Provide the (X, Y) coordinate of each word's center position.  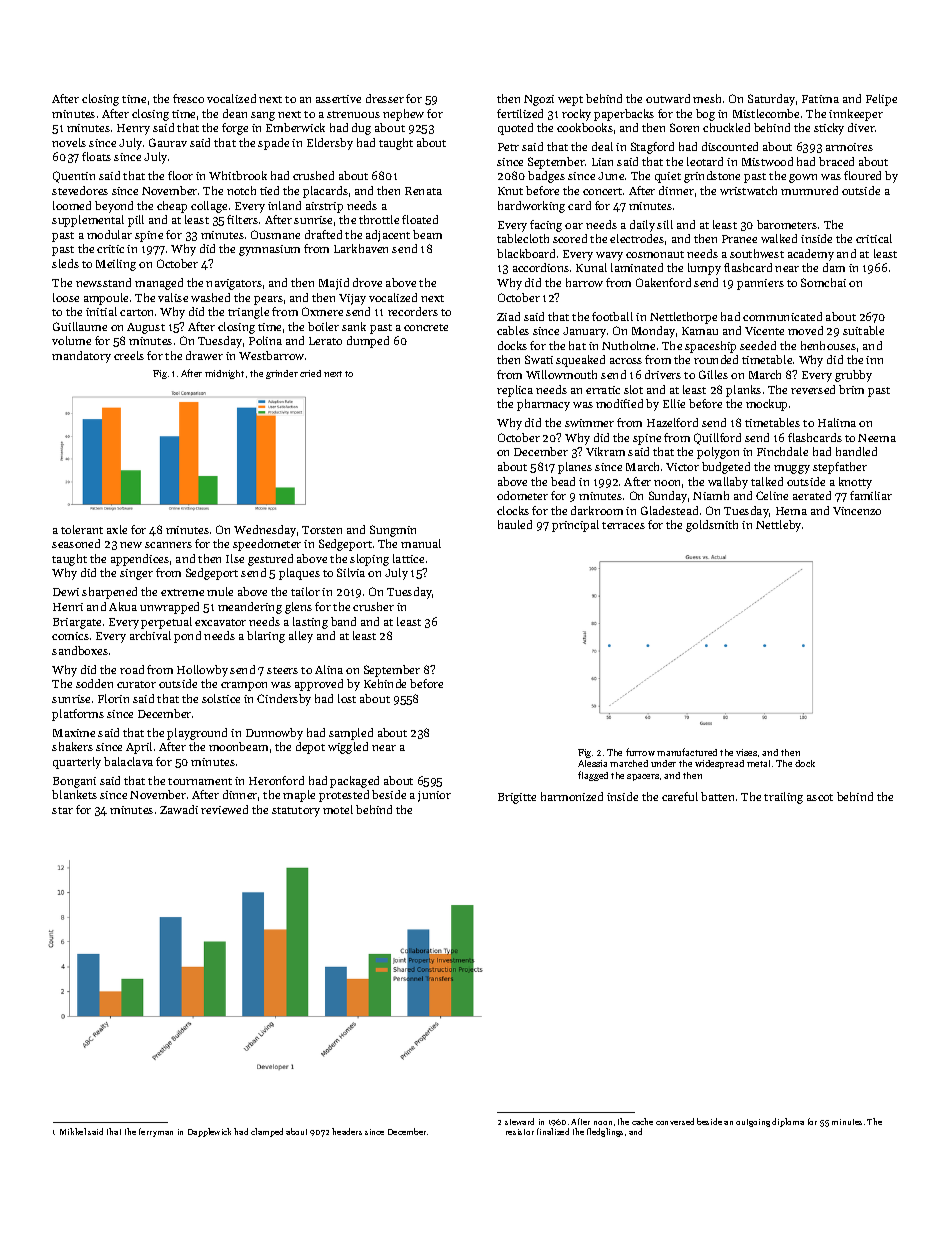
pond (187, 637)
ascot (820, 797)
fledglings (605, 1132)
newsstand (103, 282)
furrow (640, 752)
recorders (413, 311)
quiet (668, 177)
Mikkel (73, 1131)
